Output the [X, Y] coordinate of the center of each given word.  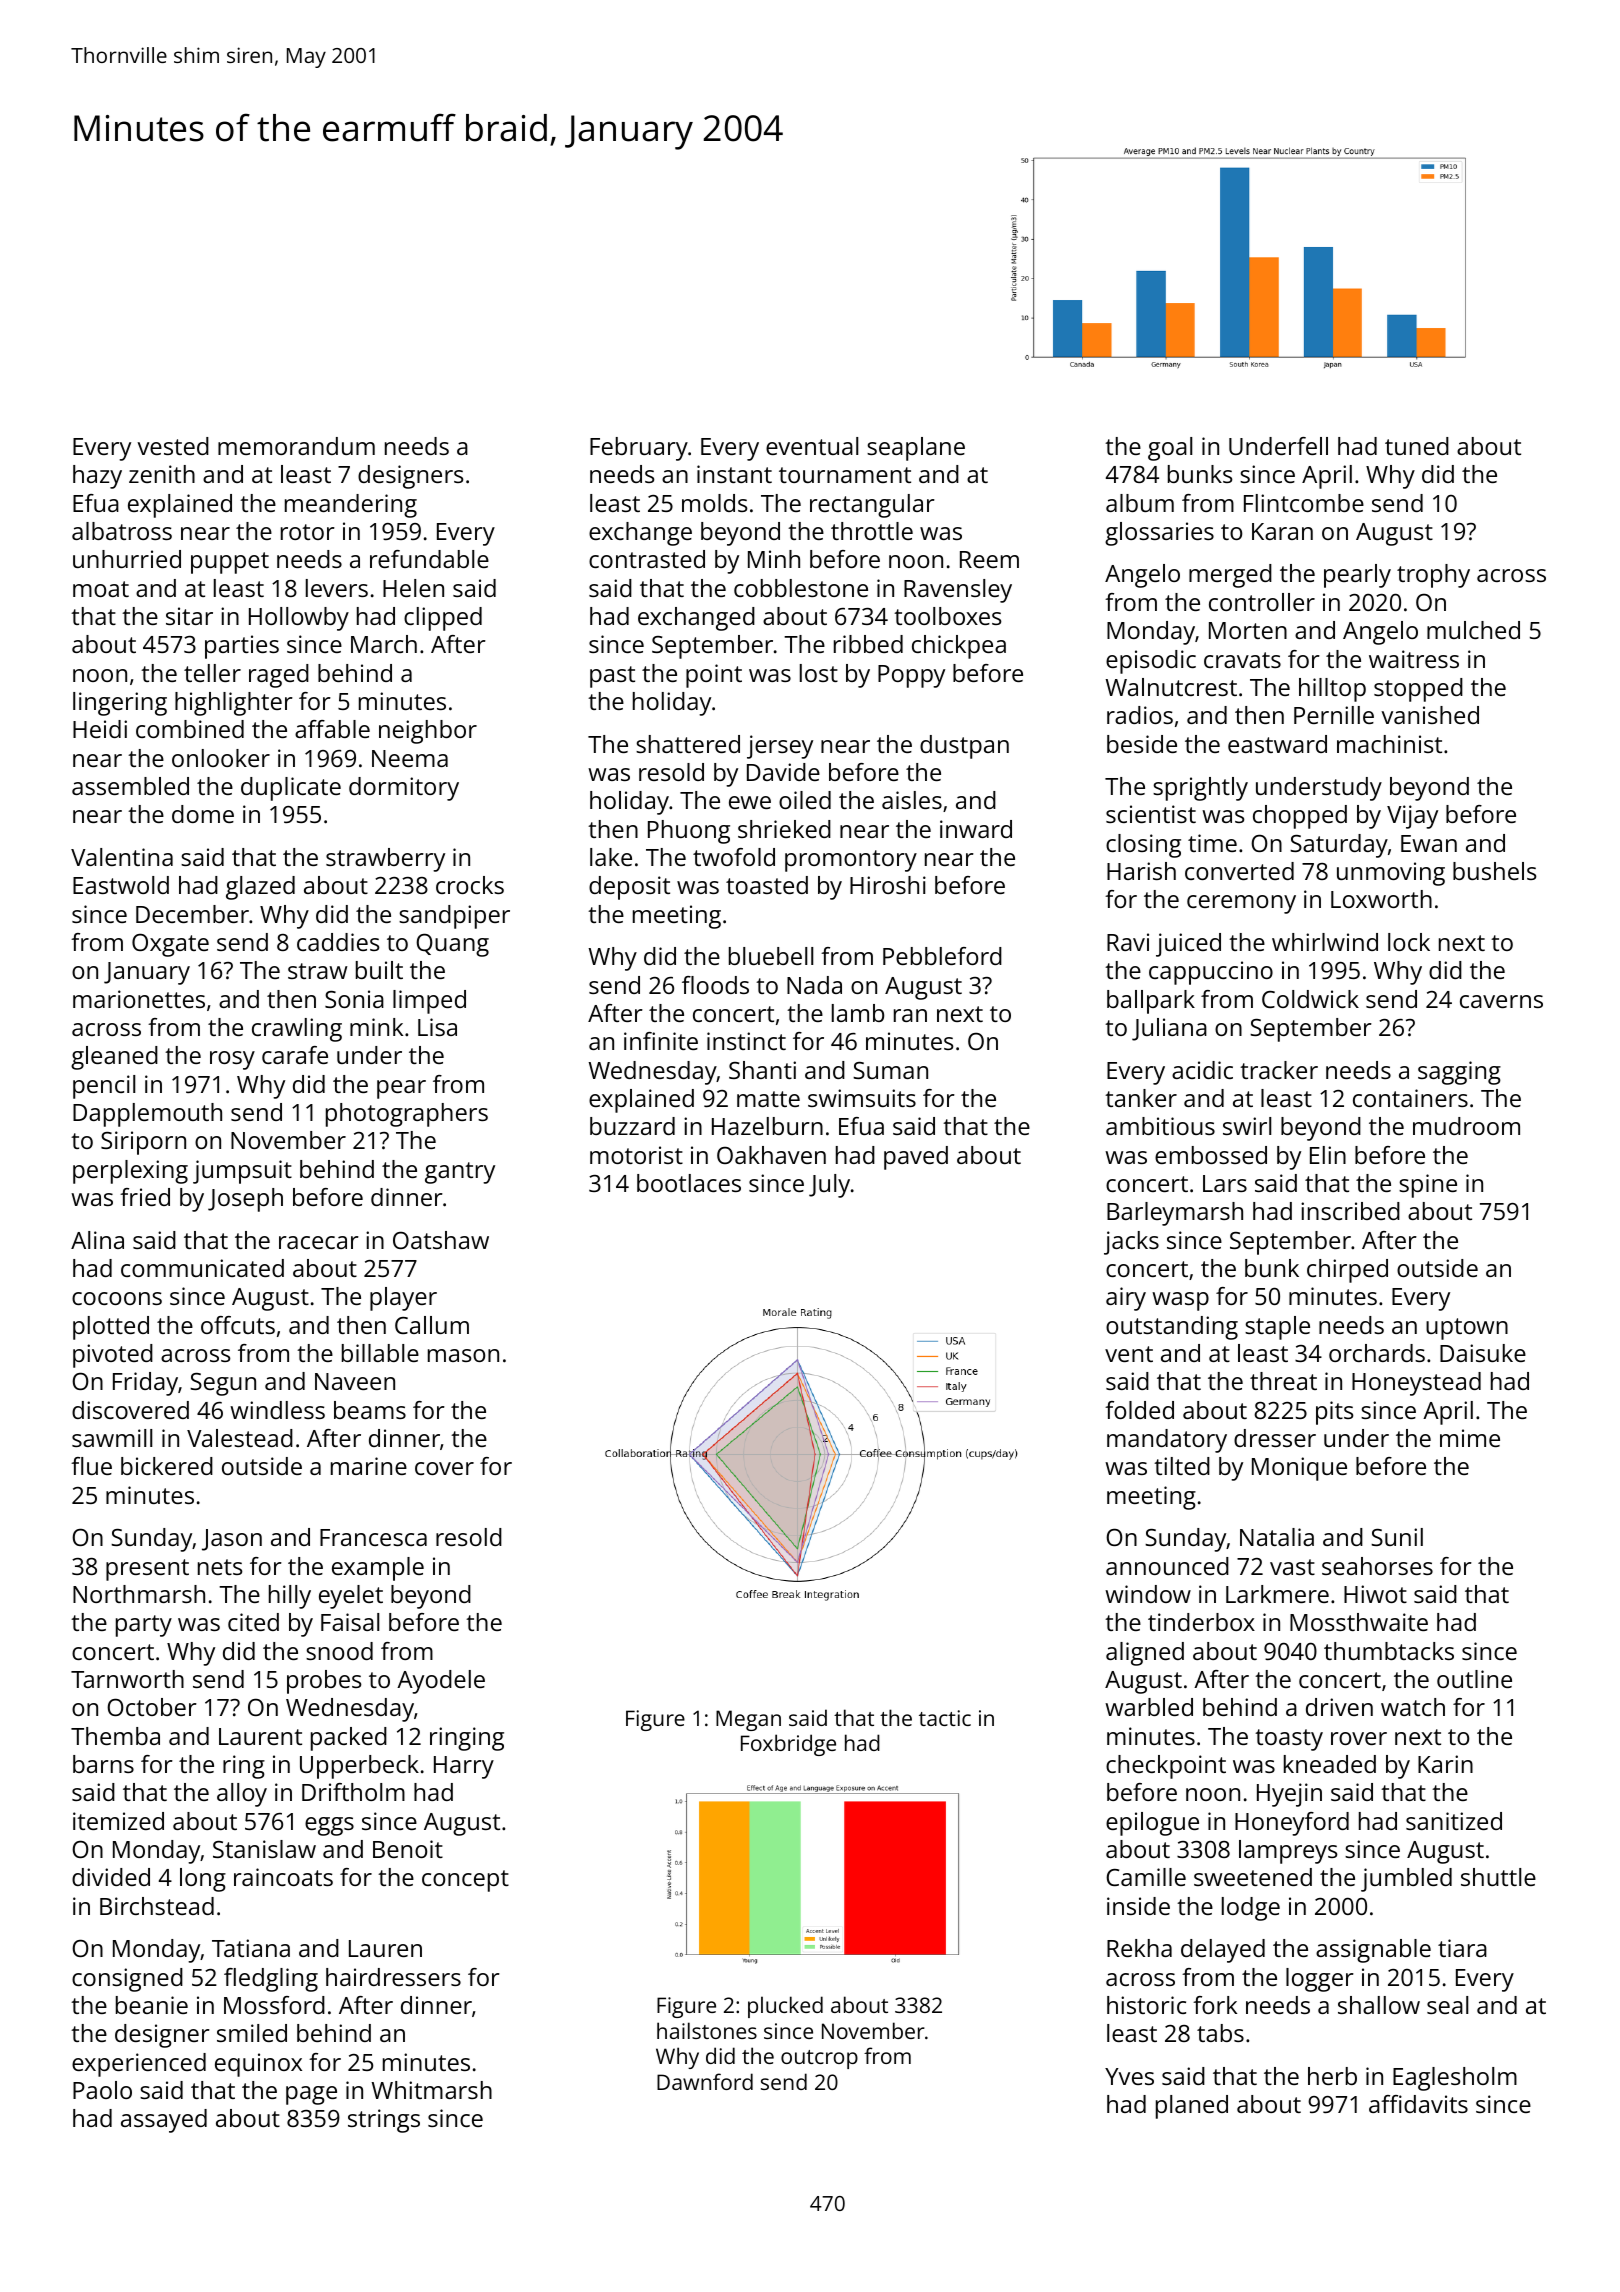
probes [324, 1682]
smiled [252, 2033]
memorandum [296, 446]
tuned [1417, 446]
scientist [1151, 814]
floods [715, 985]
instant [734, 474]
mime [1470, 1438]
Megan [748, 1720]
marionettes [139, 999]
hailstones [707, 2030]
